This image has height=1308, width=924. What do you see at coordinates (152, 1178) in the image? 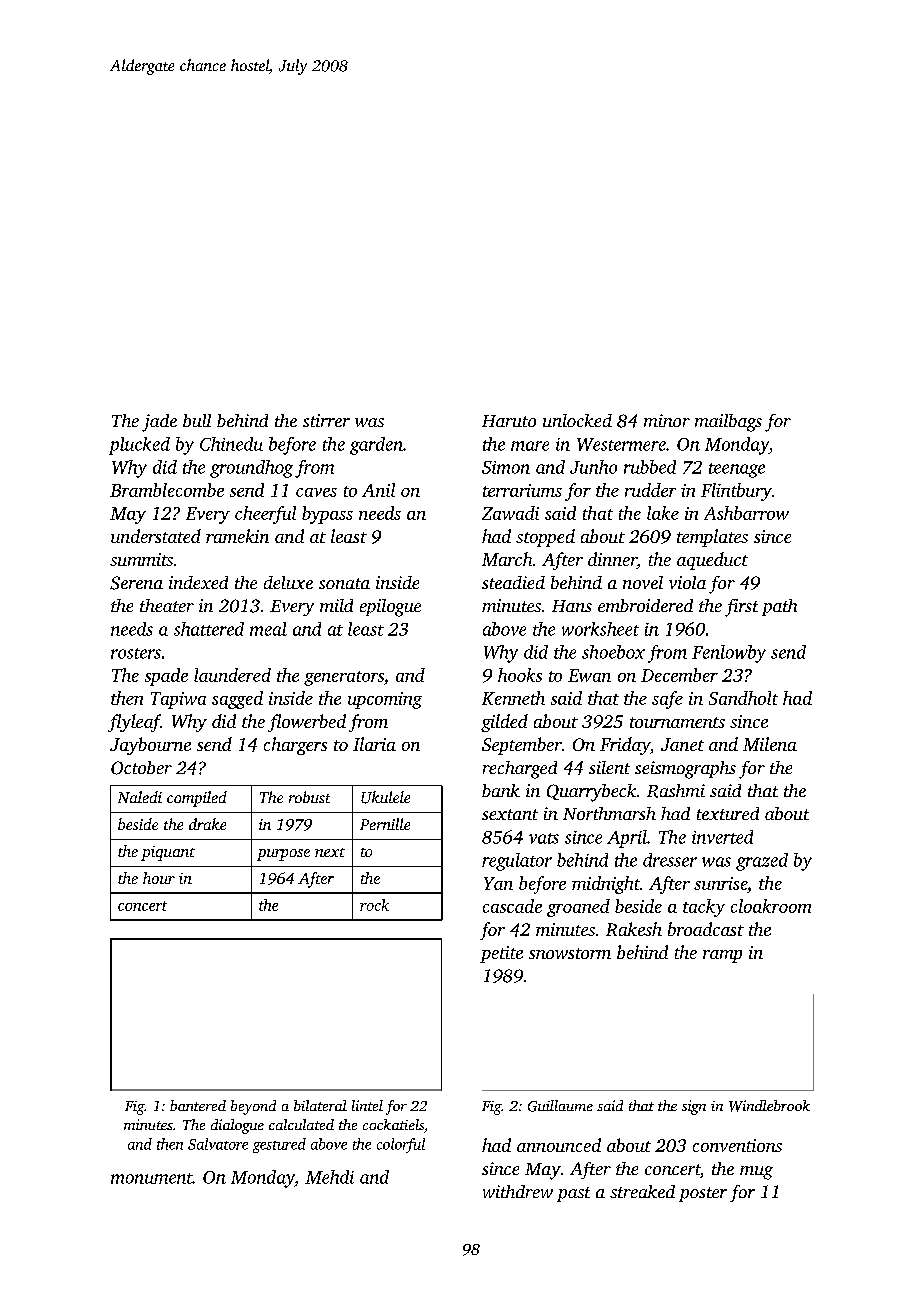
I see `monument` at bounding box center [152, 1178].
